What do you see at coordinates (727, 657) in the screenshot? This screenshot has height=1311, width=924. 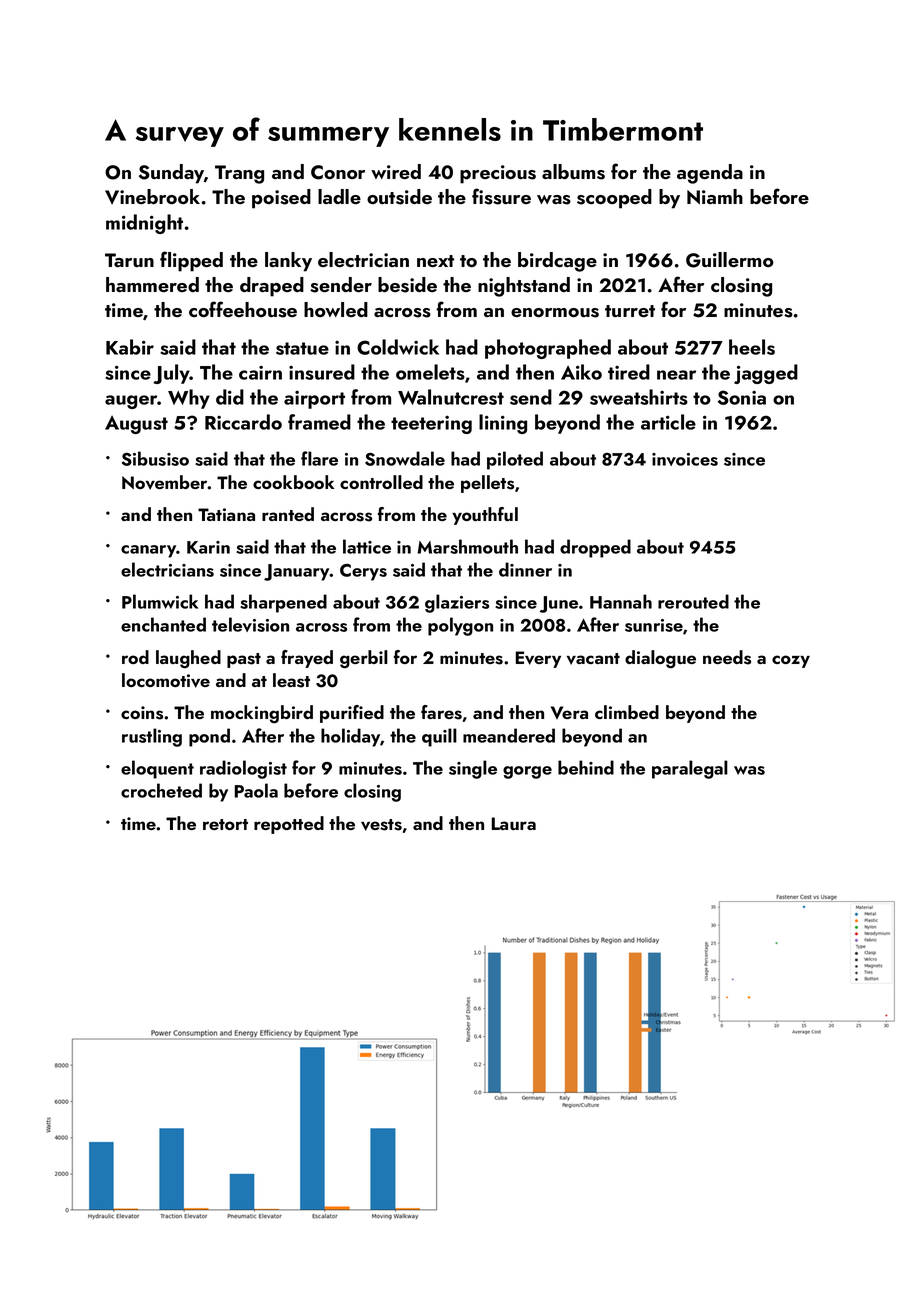 I see `needs` at bounding box center [727, 657].
